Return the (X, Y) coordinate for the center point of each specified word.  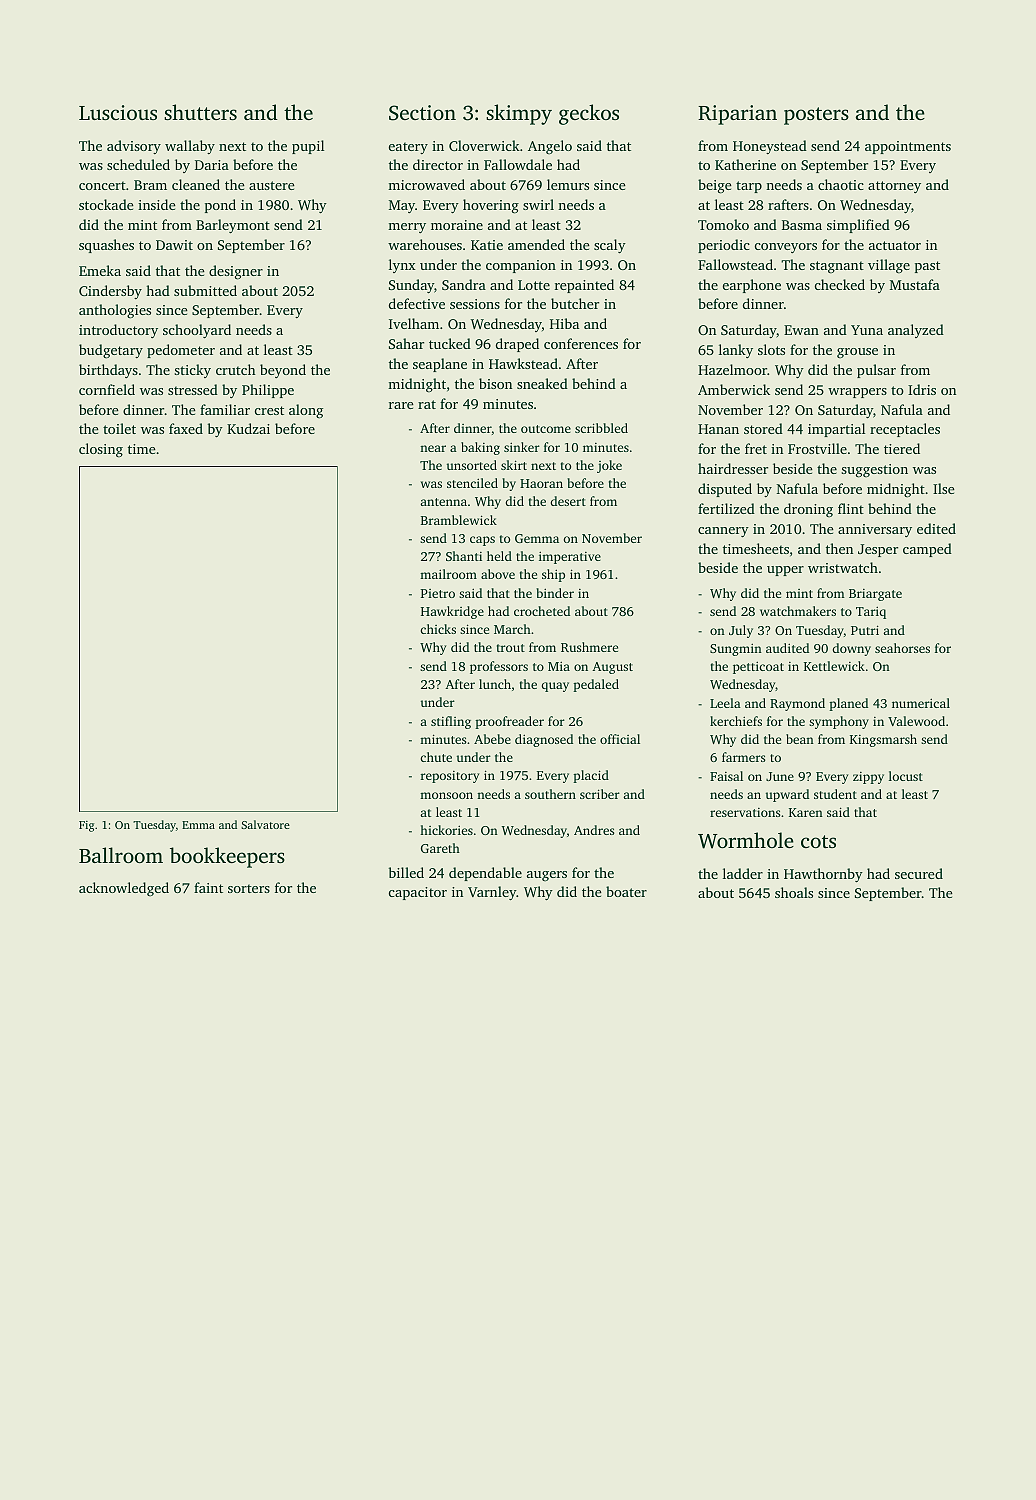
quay (555, 687)
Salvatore (265, 824)
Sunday (411, 286)
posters (816, 116)
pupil (308, 147)
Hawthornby (823, 875)
